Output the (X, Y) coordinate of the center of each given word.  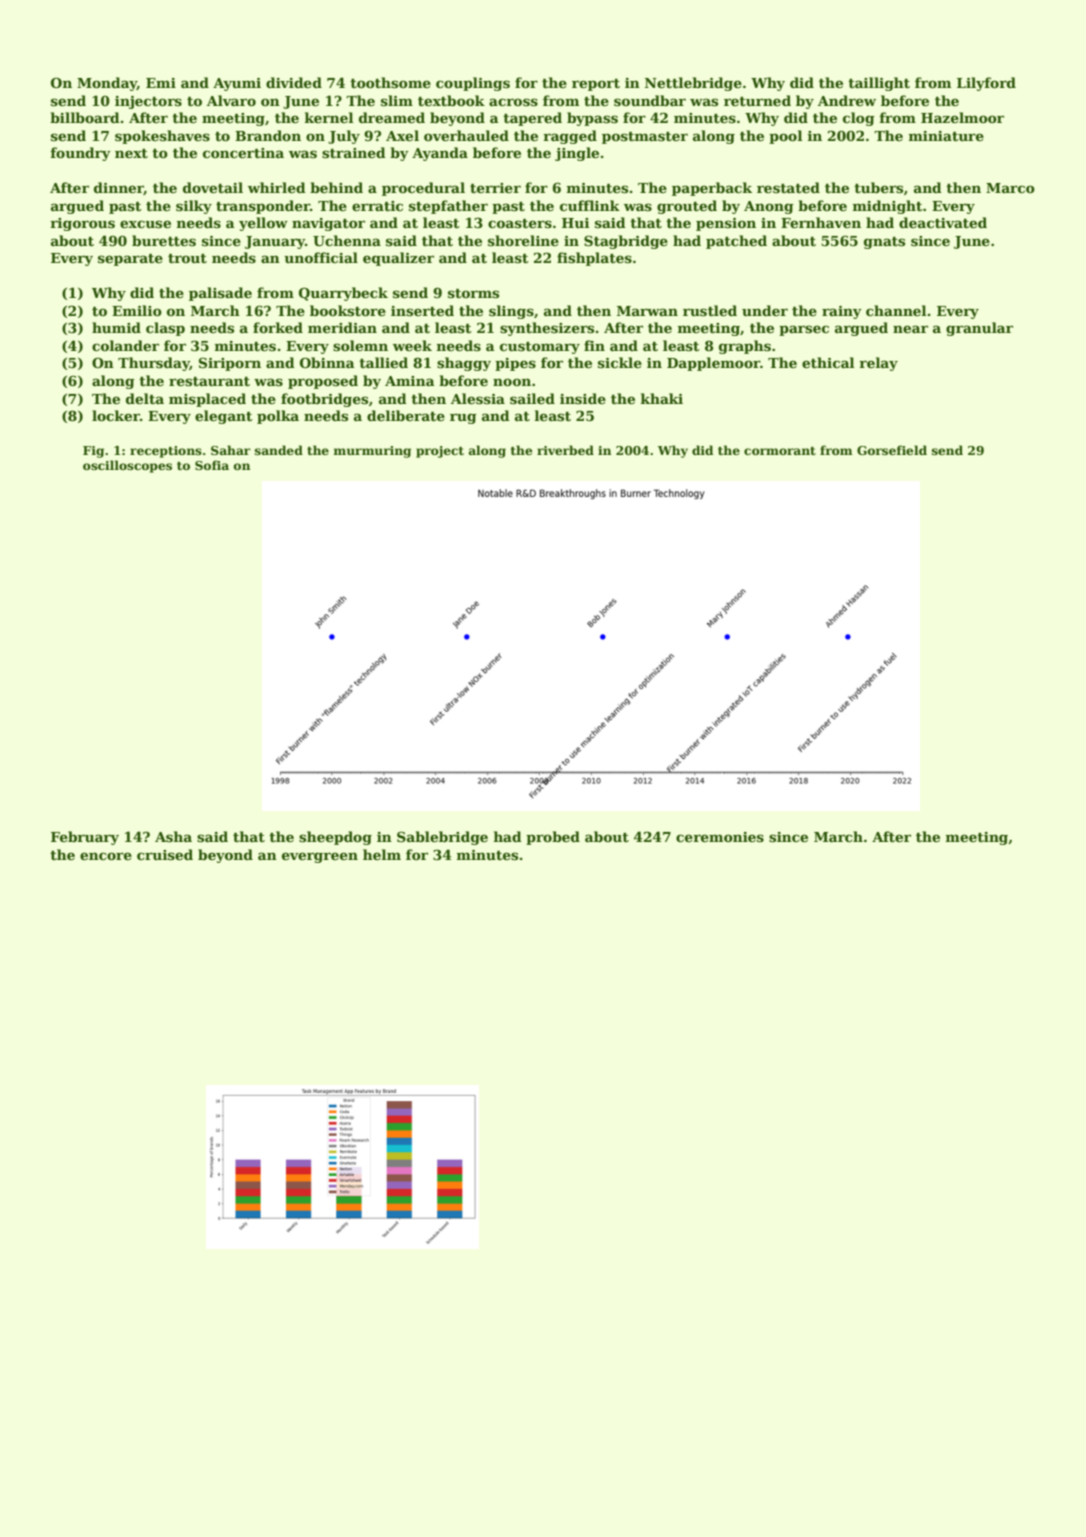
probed (553, 838)
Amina (410, 381)
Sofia (212, 465)
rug (463, 418)
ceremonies (720, 837)
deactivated (943, 222)
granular (979, 329)
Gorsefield (892, 450)
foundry (80, 154)
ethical (828, 362)
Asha (173, 836)
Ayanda (440, 154)
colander (125, 345)
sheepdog (335, 838)
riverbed (565, 450)
